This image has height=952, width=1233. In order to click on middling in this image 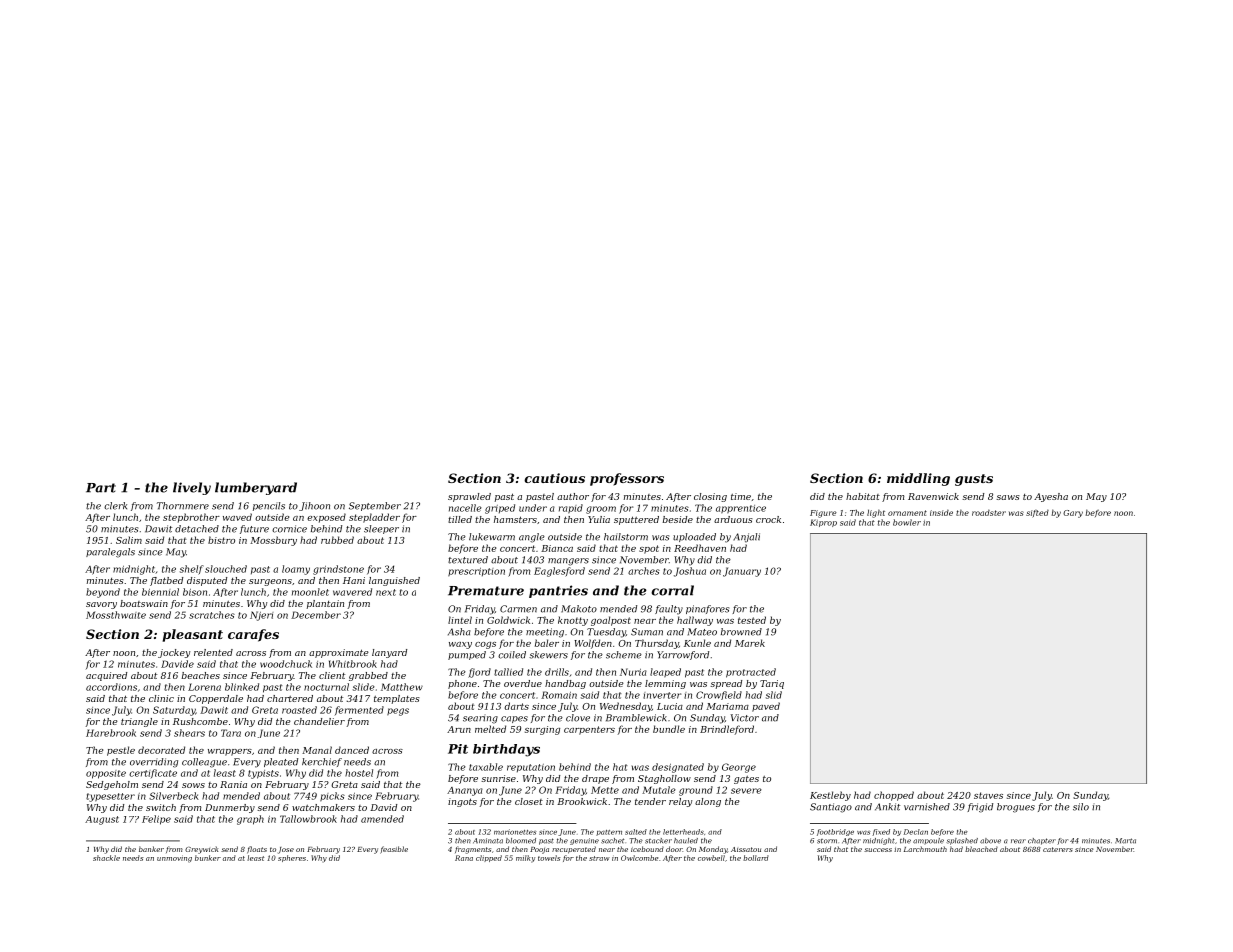, I will do `click(918, 479)`.
